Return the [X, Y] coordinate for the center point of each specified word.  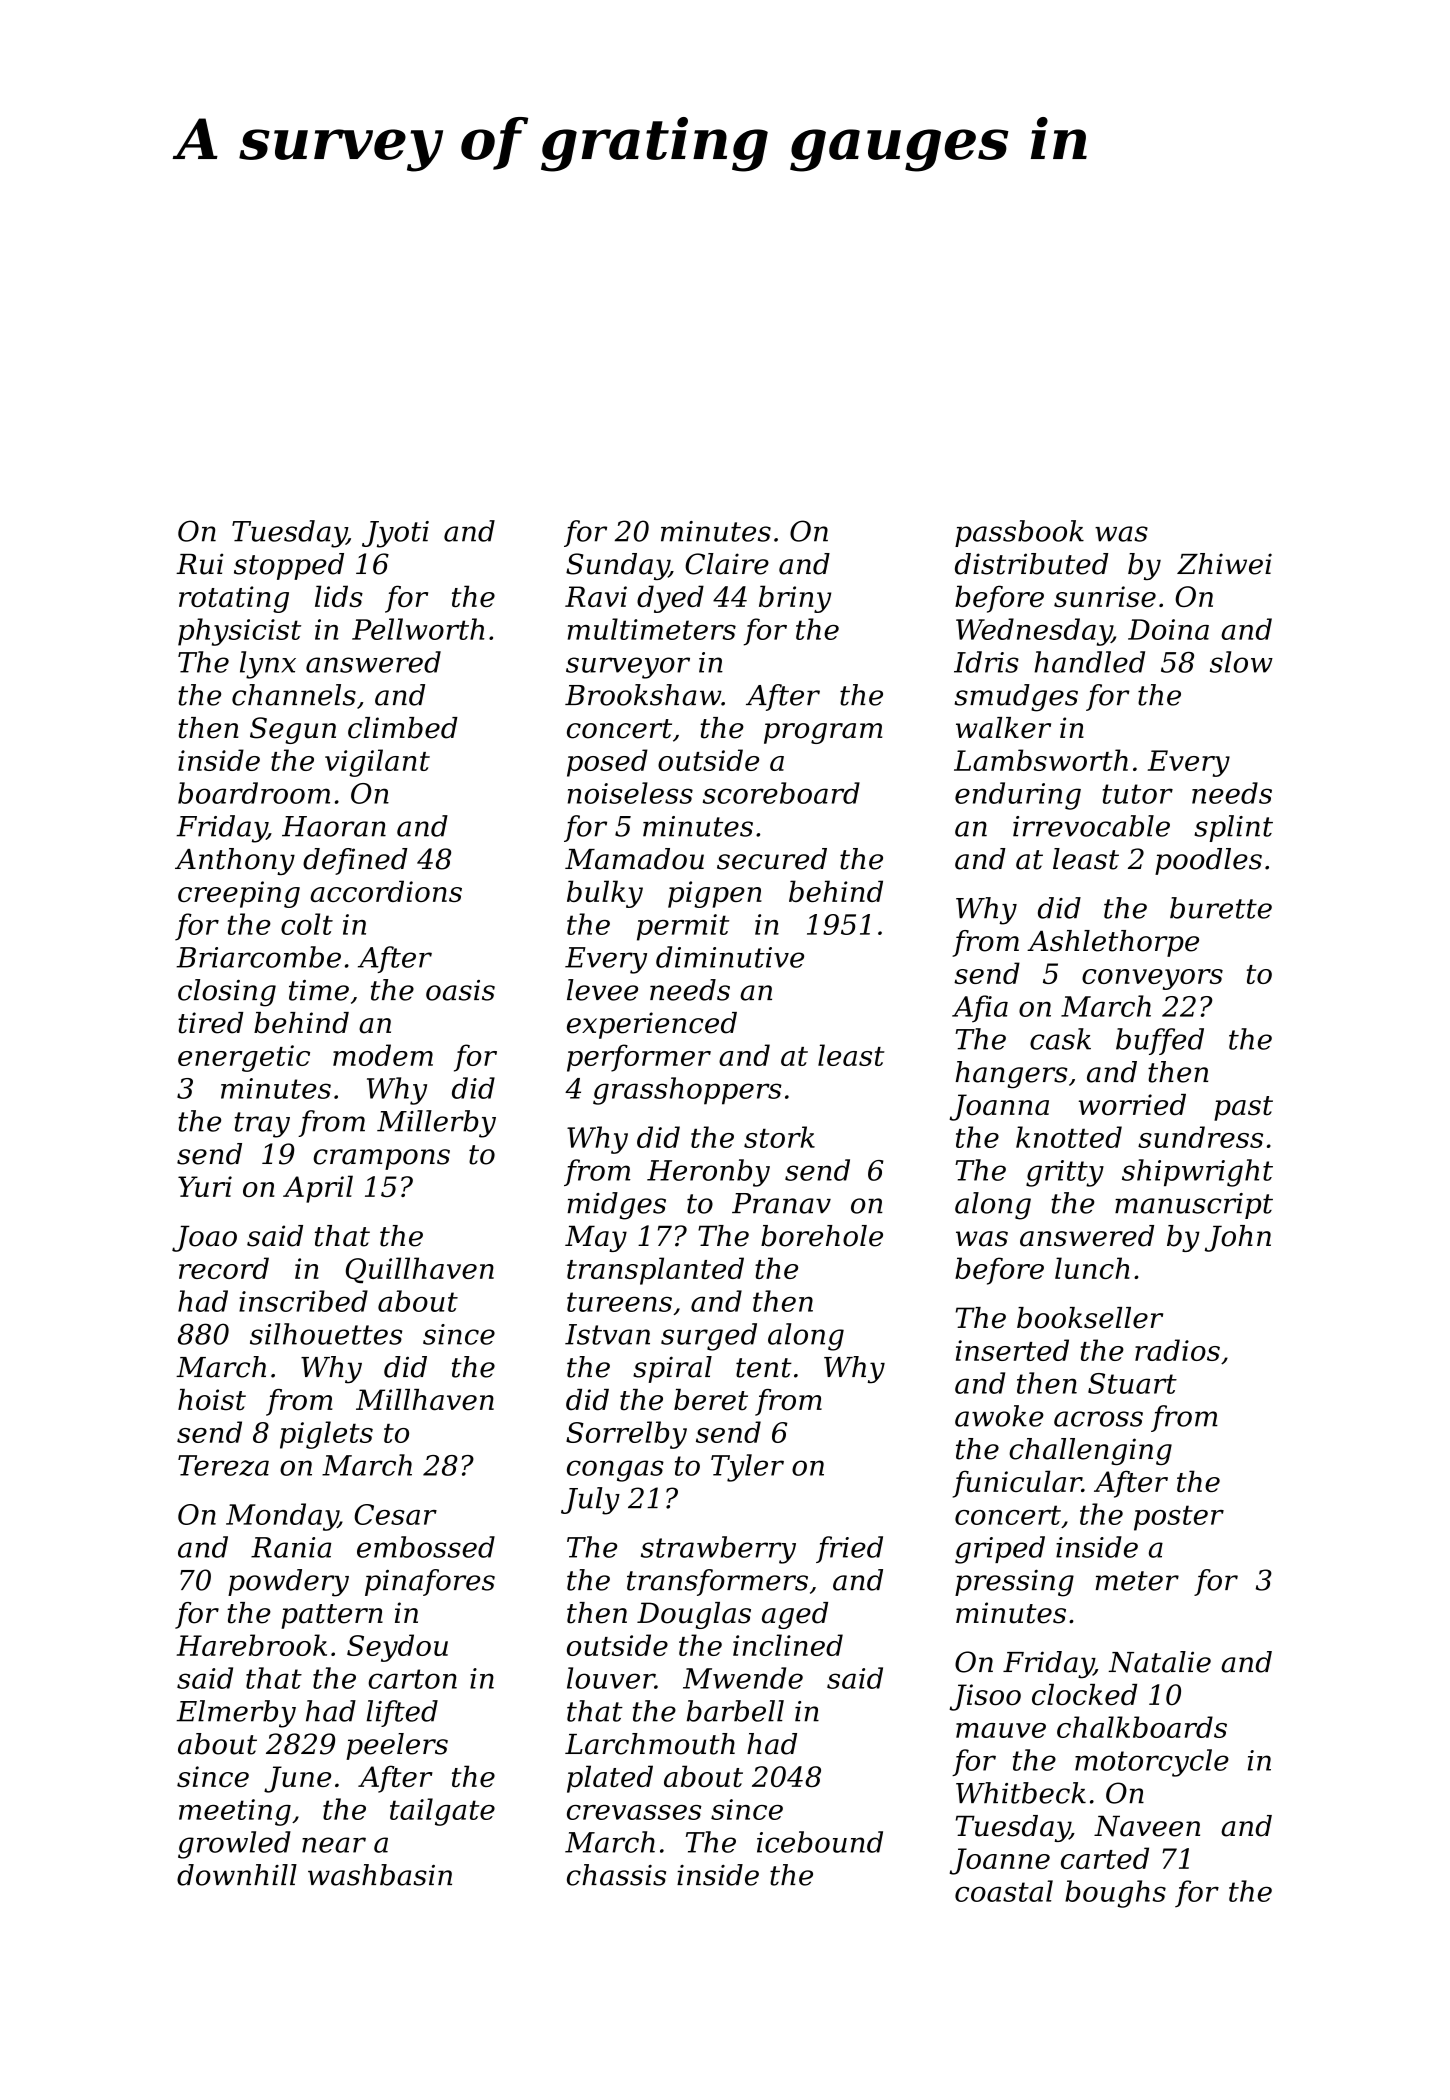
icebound [820, 1842]
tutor [1138, 794]
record [224, 1268]
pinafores [430, 1582]
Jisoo [985, 1697]
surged [709, 1337]
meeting [235, 1812]
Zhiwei [1224, 564]
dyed [670, 599]
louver [611, 1678]
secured [772, 859]
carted [1105, 1858]
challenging [1090, 1451]
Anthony [235, 861]
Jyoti [395, 534]
